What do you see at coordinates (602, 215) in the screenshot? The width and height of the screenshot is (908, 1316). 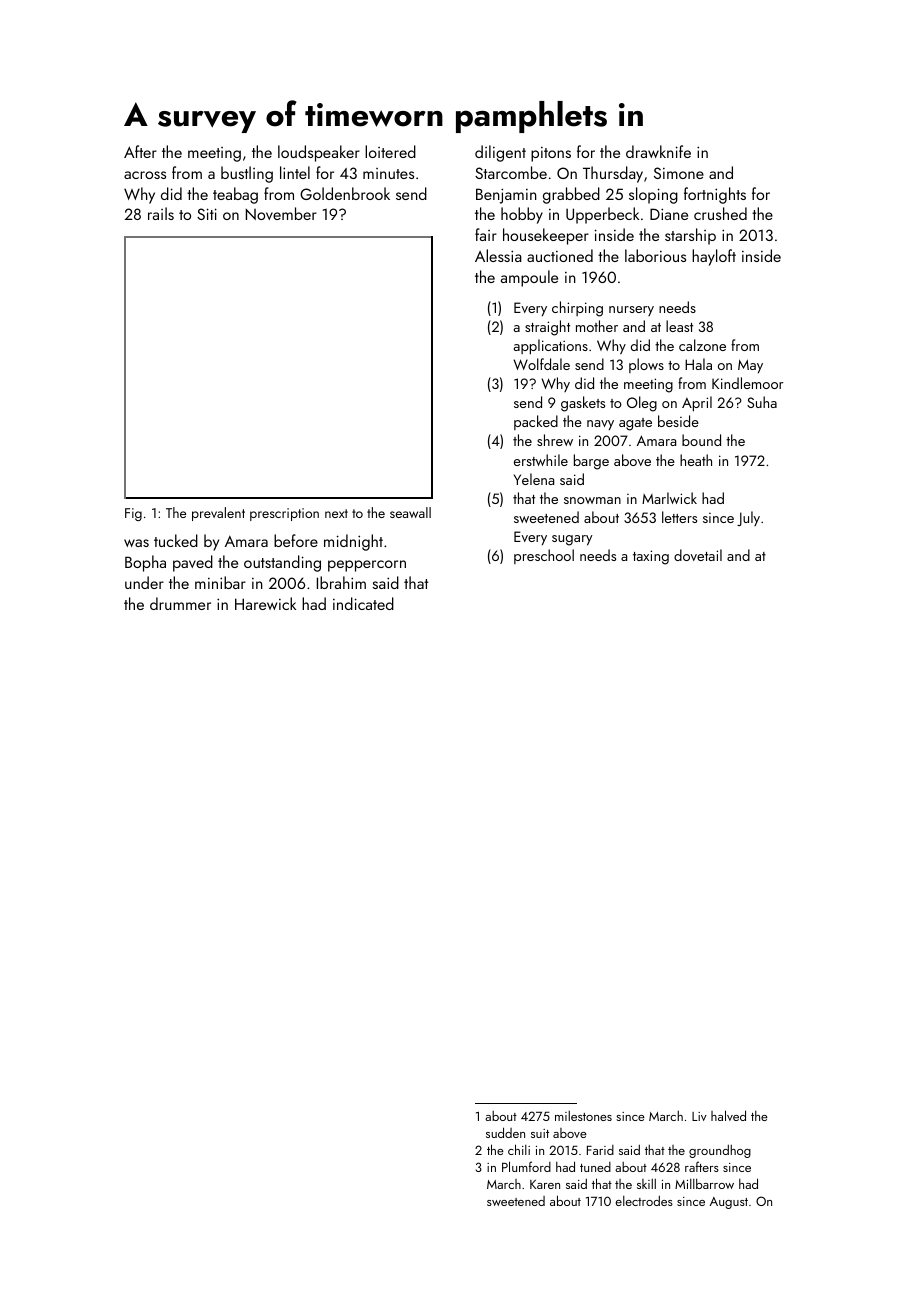 I see `Upperbeck` at bounding box center [602, 215].
